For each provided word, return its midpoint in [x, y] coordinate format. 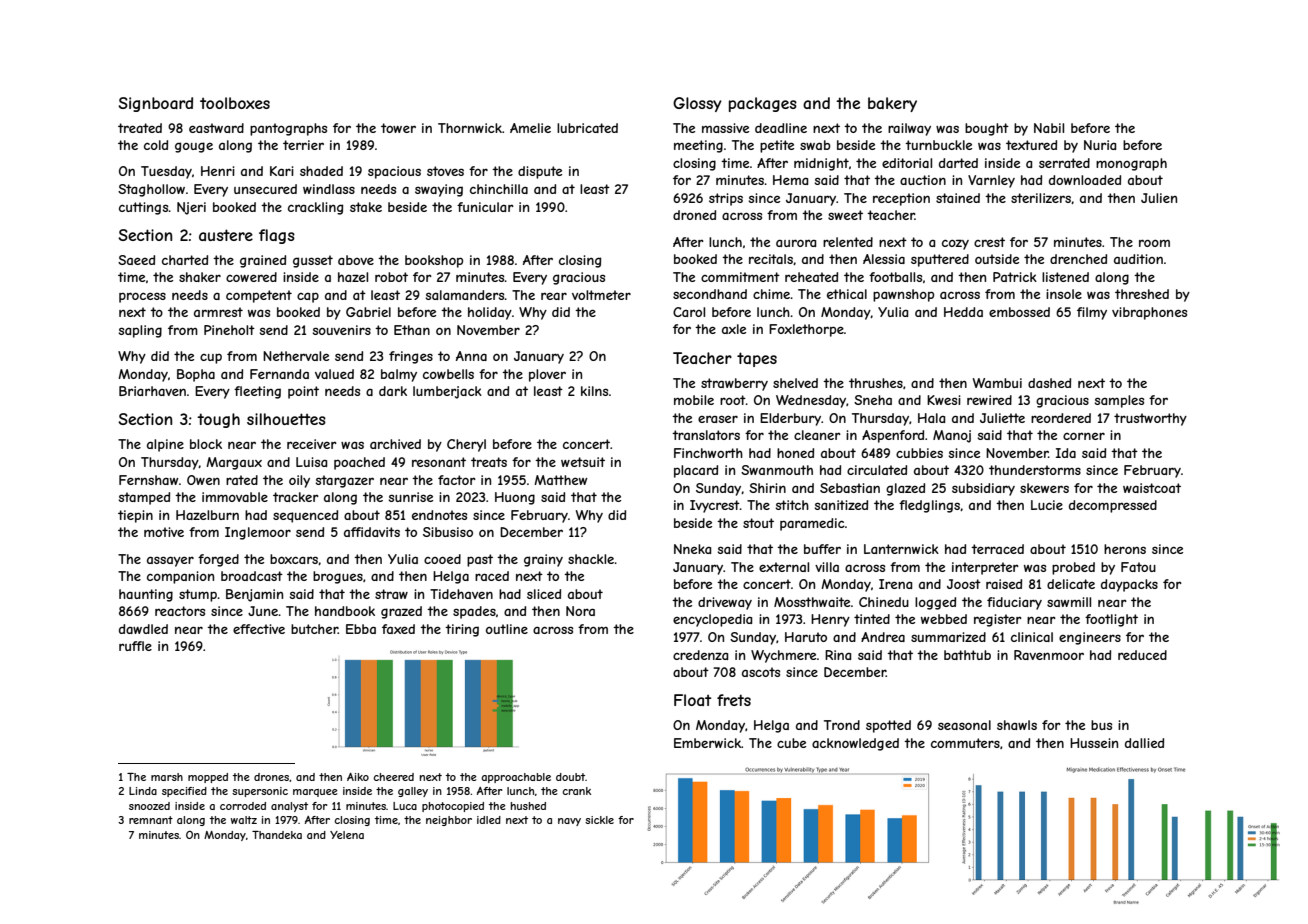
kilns [594, 391]
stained [958, 198]
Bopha [196, 375]
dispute [540, 172]
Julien [1159, 198]
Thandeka [277, 835]
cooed [442, 559]
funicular [485, 207]
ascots [761, 672]
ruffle [135, 646]
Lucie [1047, 505]
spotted [888, 726]
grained [263, 261]
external [784, 567]
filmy [1092, 313]
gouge [194, 147]
